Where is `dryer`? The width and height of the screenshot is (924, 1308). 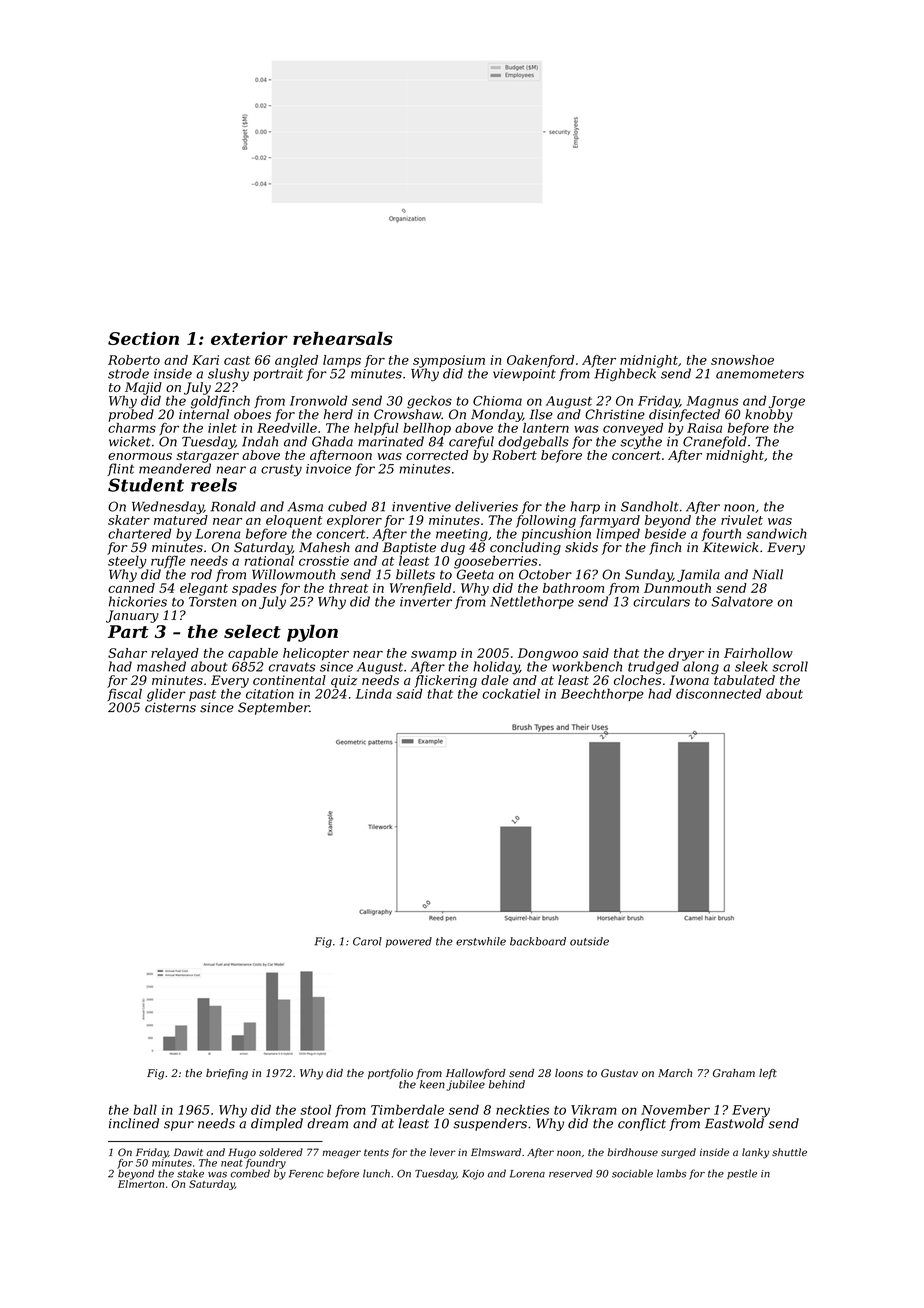
dryer is located at coordinates (686, 654).
